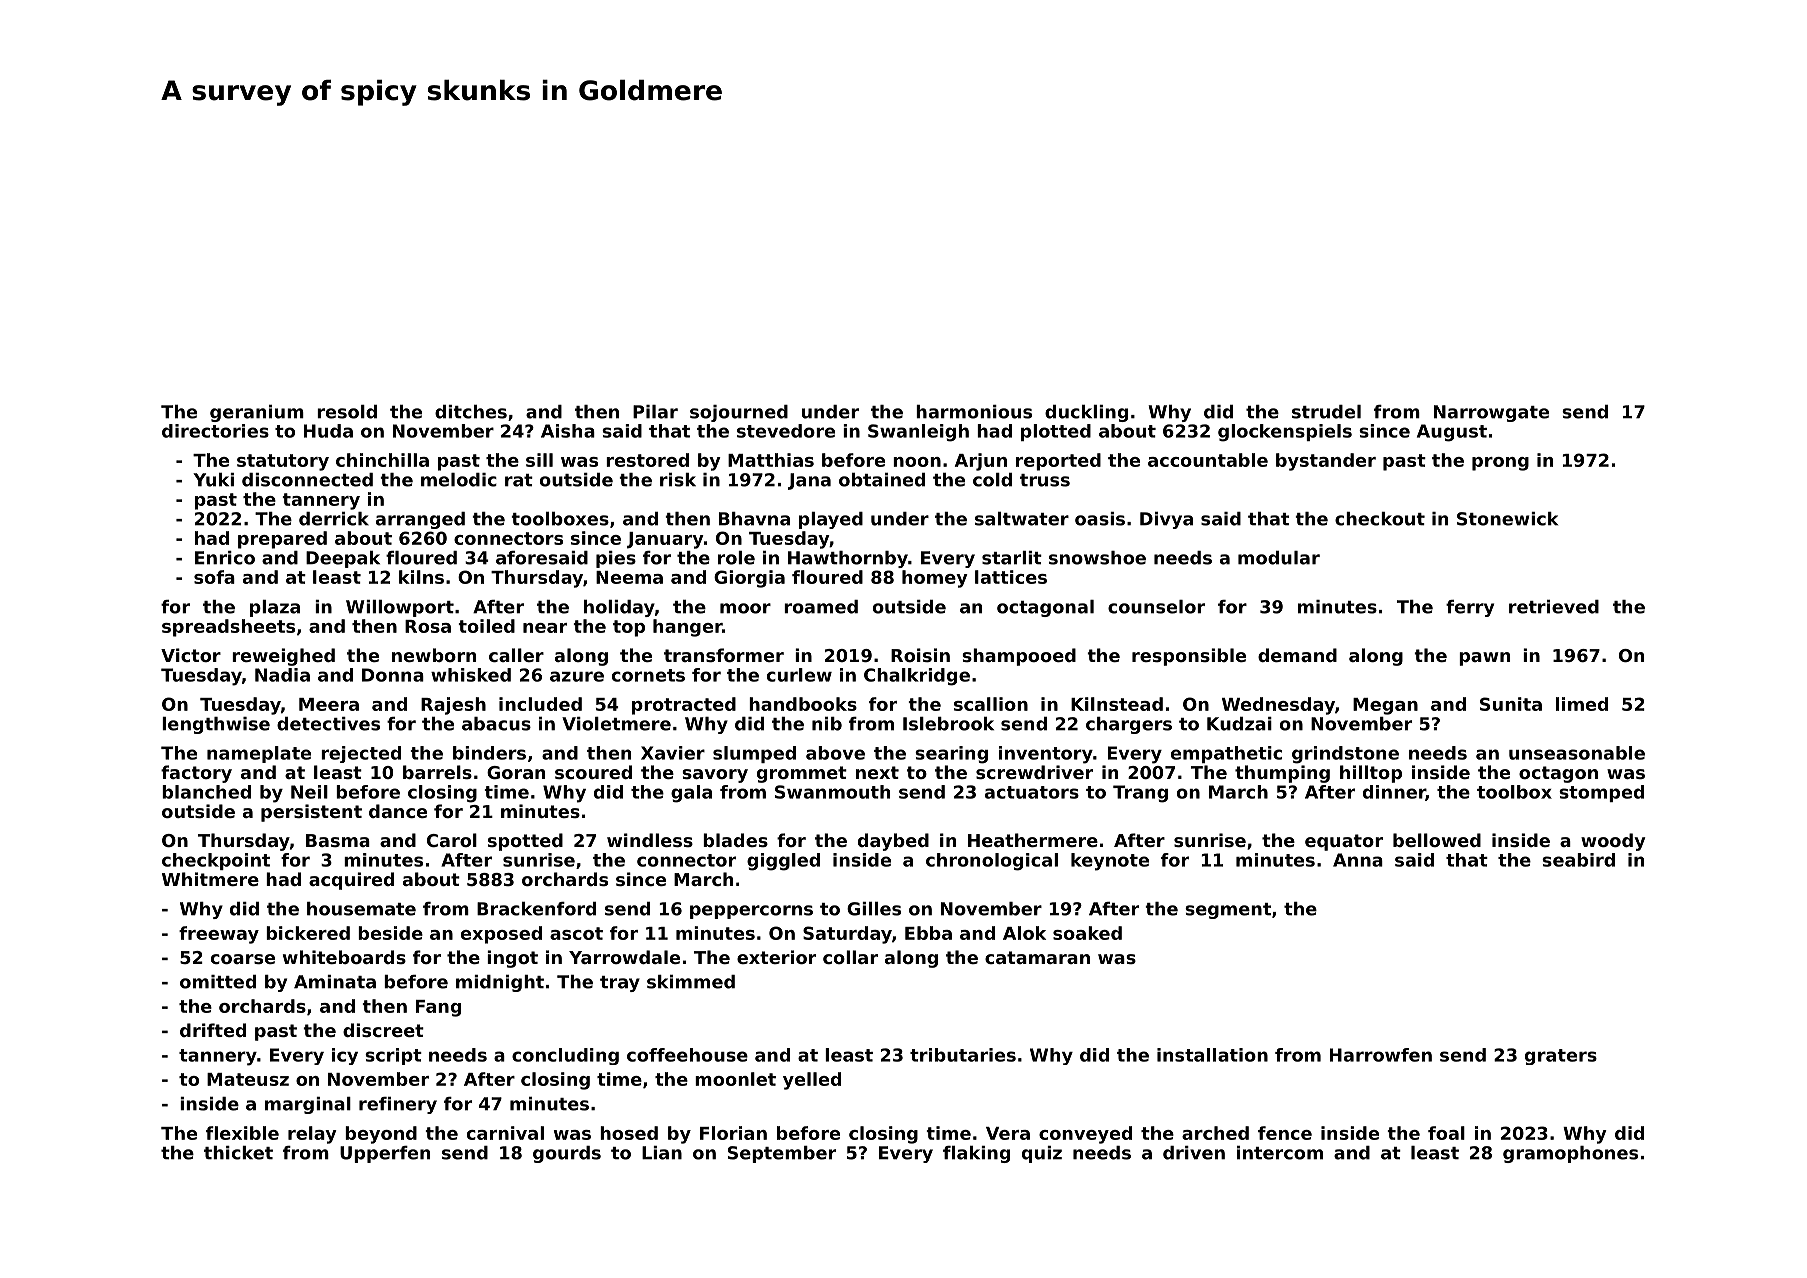  What do you see at coordinates (225, 558) in the screenshot?
I see `Enrico` at bounding box center [225, 558].
